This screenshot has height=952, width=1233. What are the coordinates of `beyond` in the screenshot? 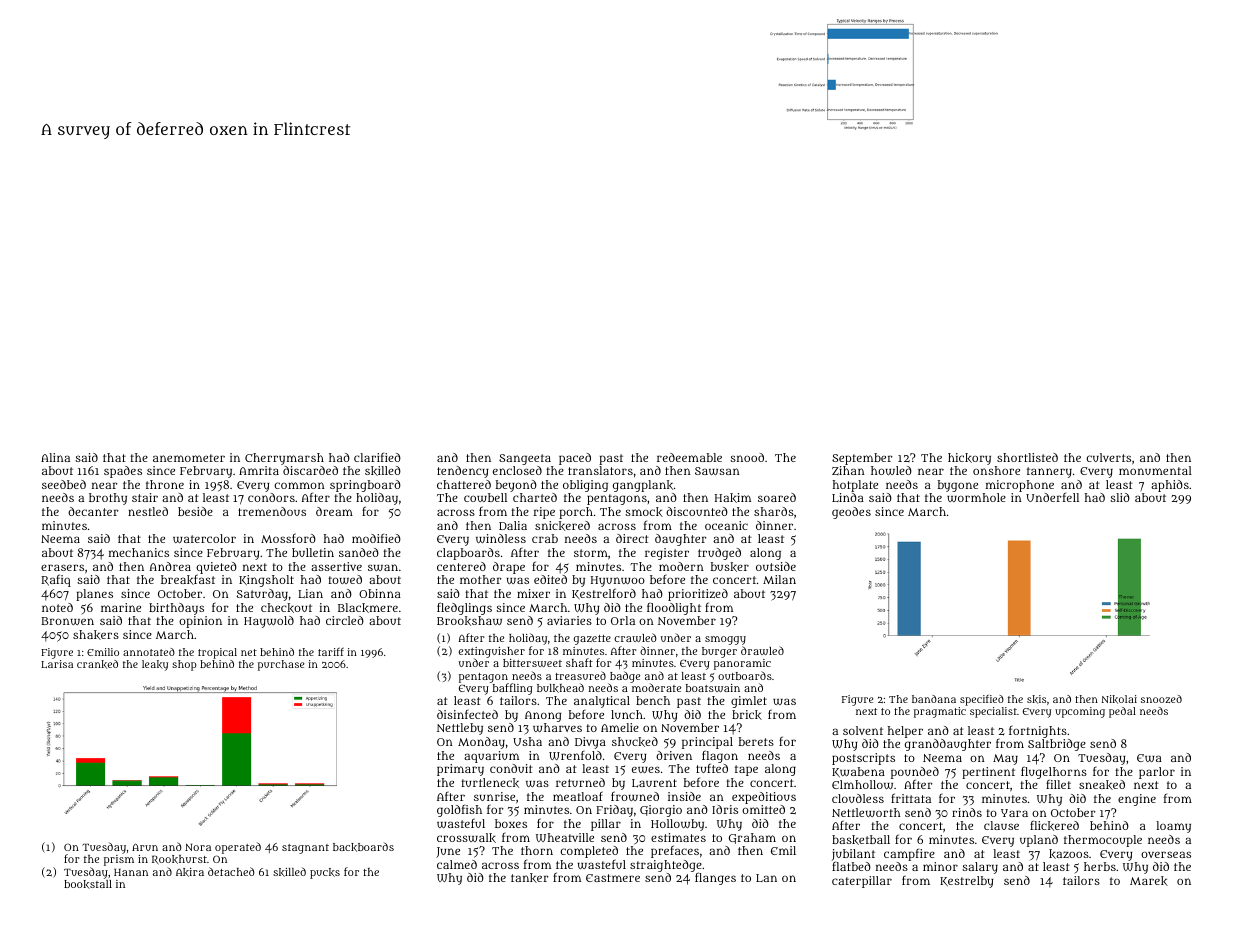 It's located at (516, 486).
